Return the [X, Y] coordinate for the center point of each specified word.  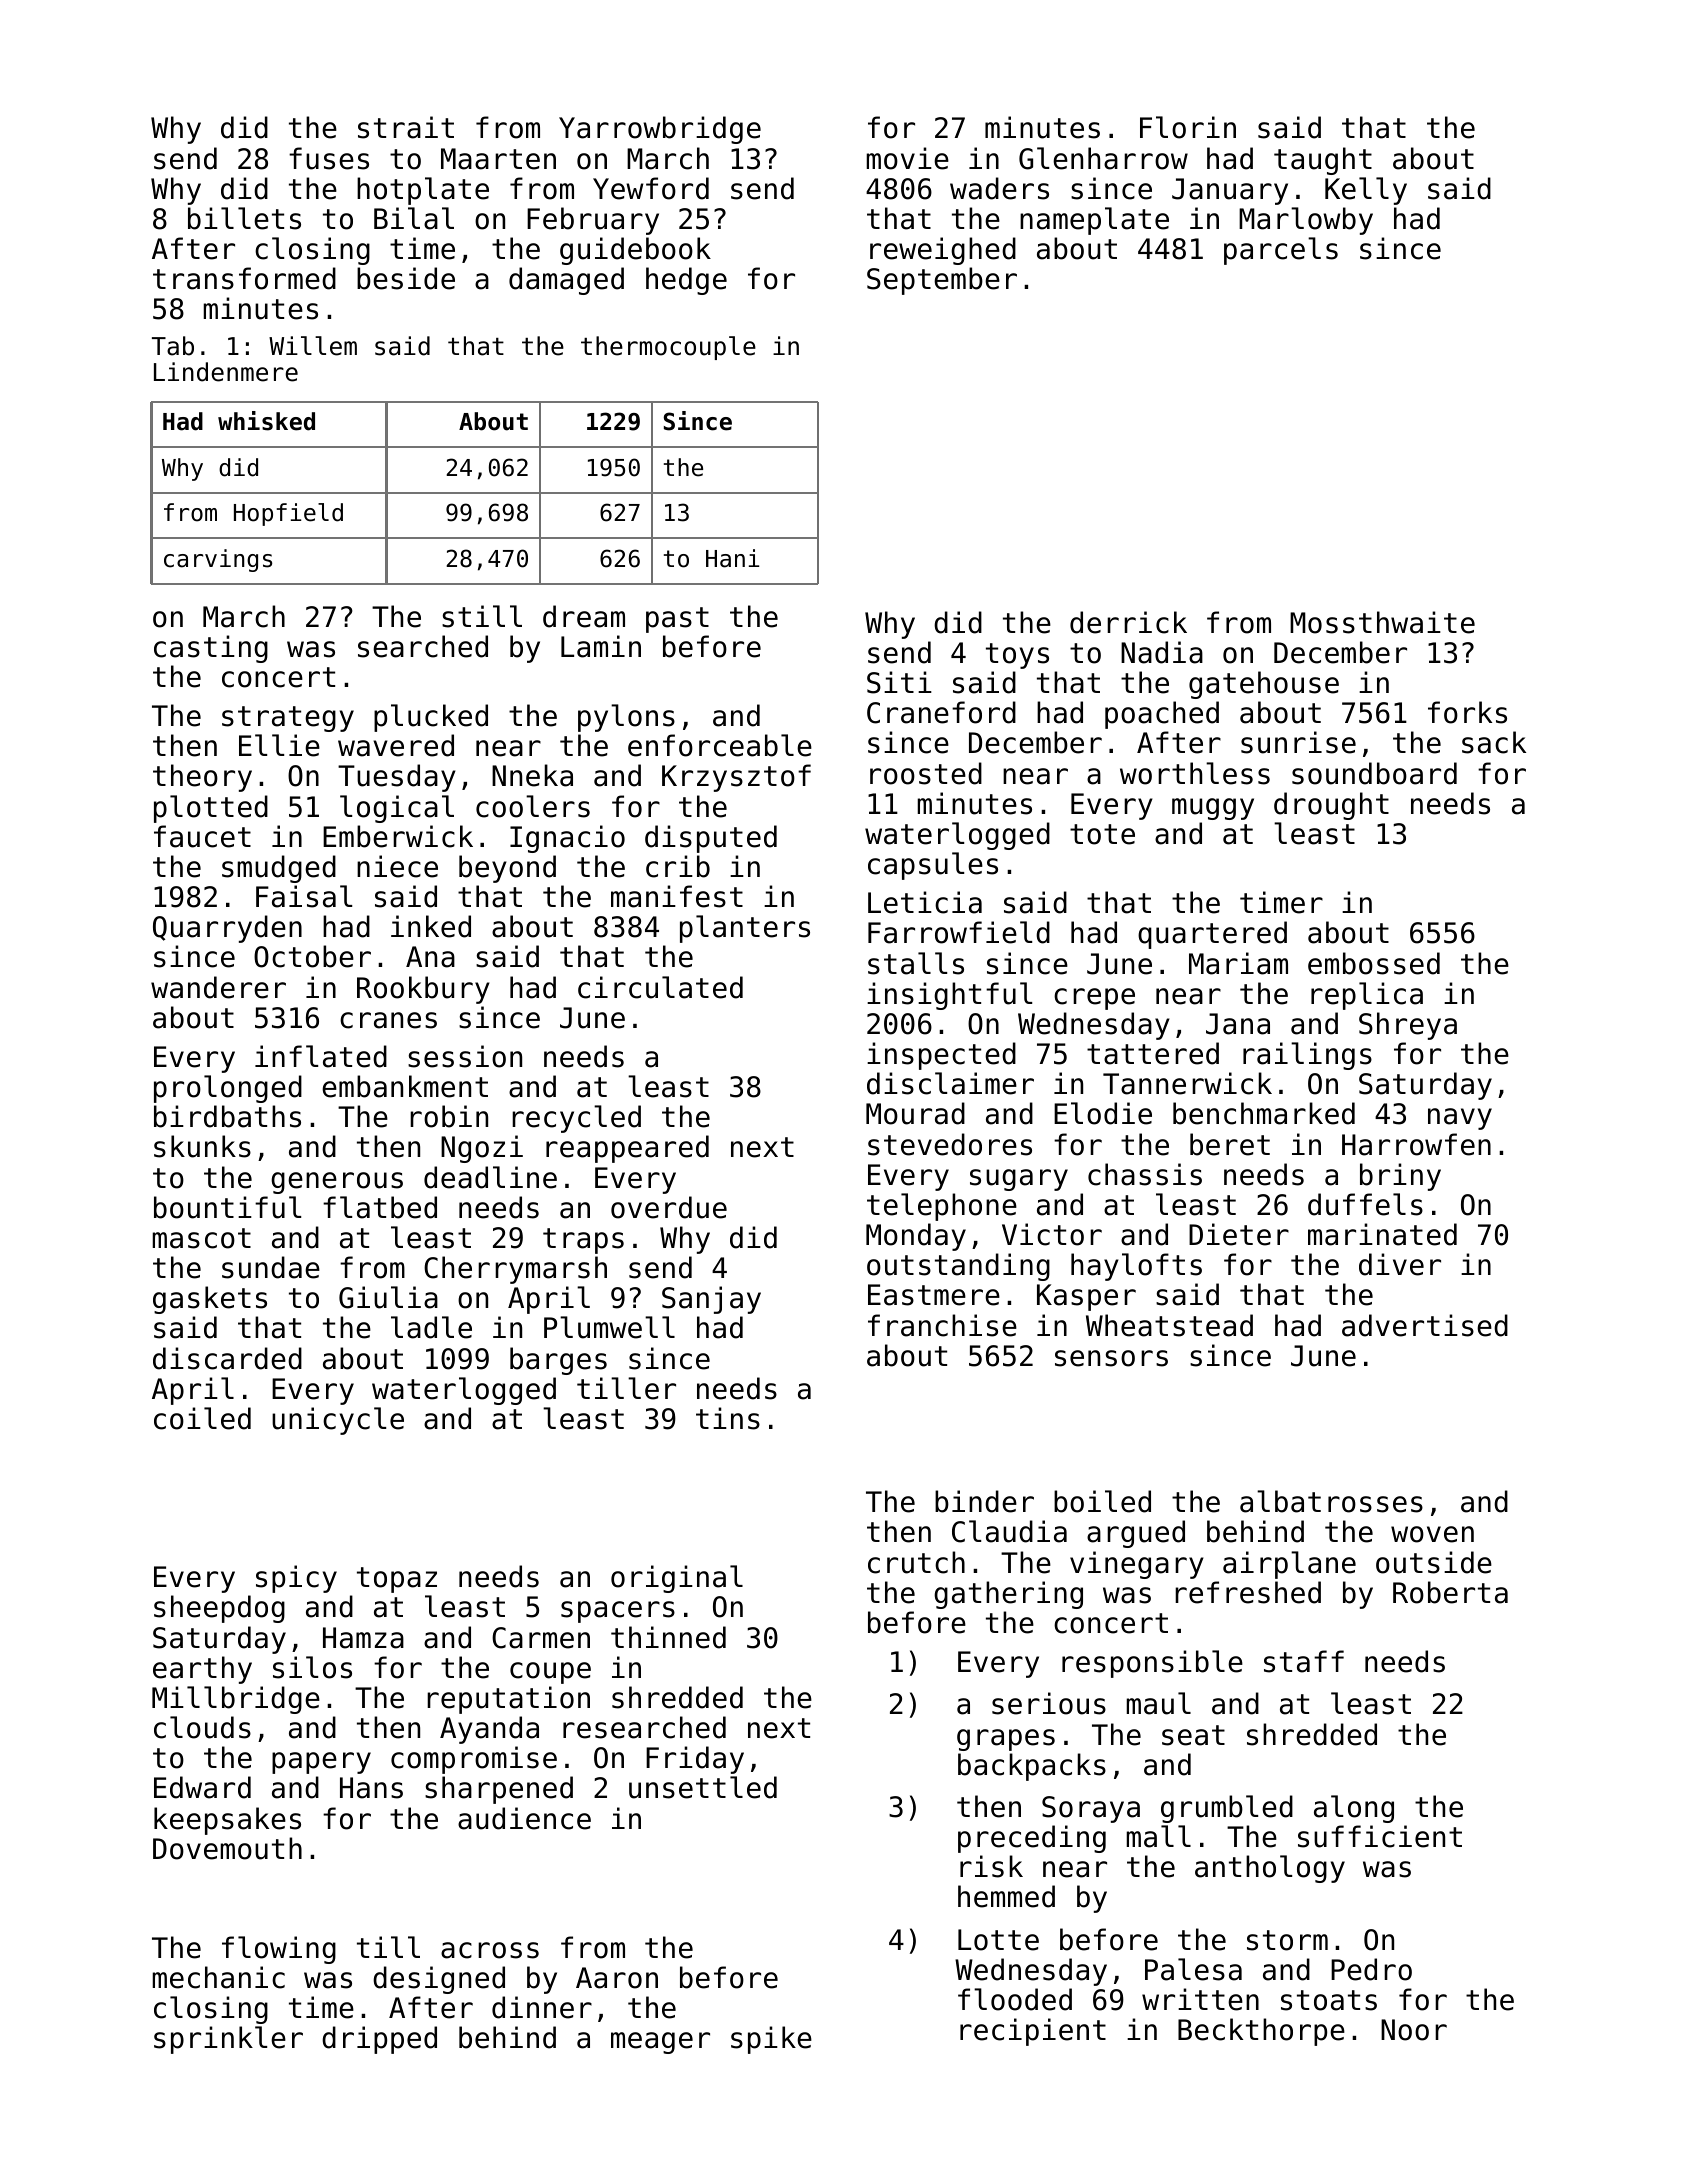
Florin [1188, 127]
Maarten [498, 159]
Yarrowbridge [660, 130]
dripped [379, 2040]
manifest [677, 896]
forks [1467, 712]
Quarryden [227, 929]
